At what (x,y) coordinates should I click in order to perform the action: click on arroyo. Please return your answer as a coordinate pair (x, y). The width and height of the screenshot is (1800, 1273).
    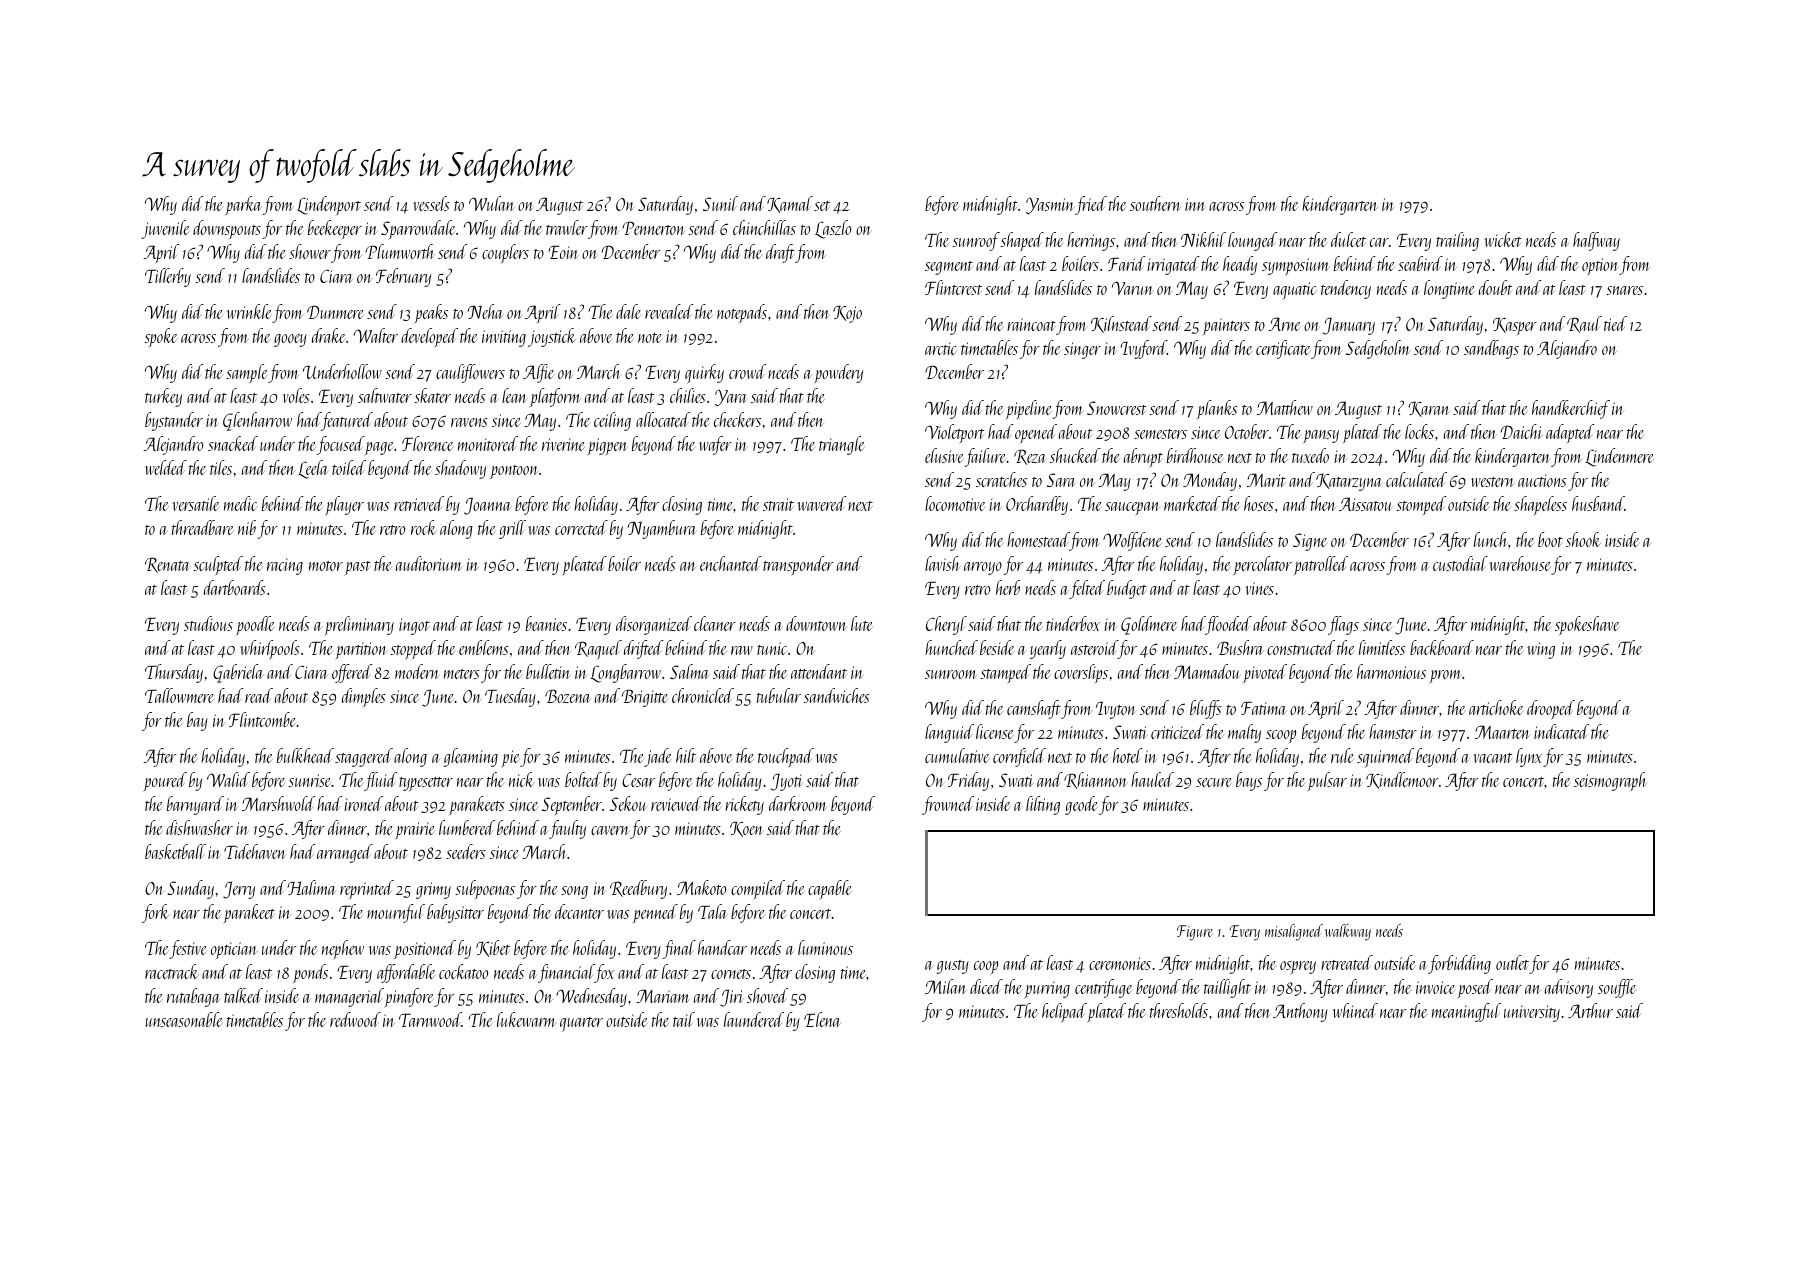
    Looking at the image, I should click on (983, 568).
